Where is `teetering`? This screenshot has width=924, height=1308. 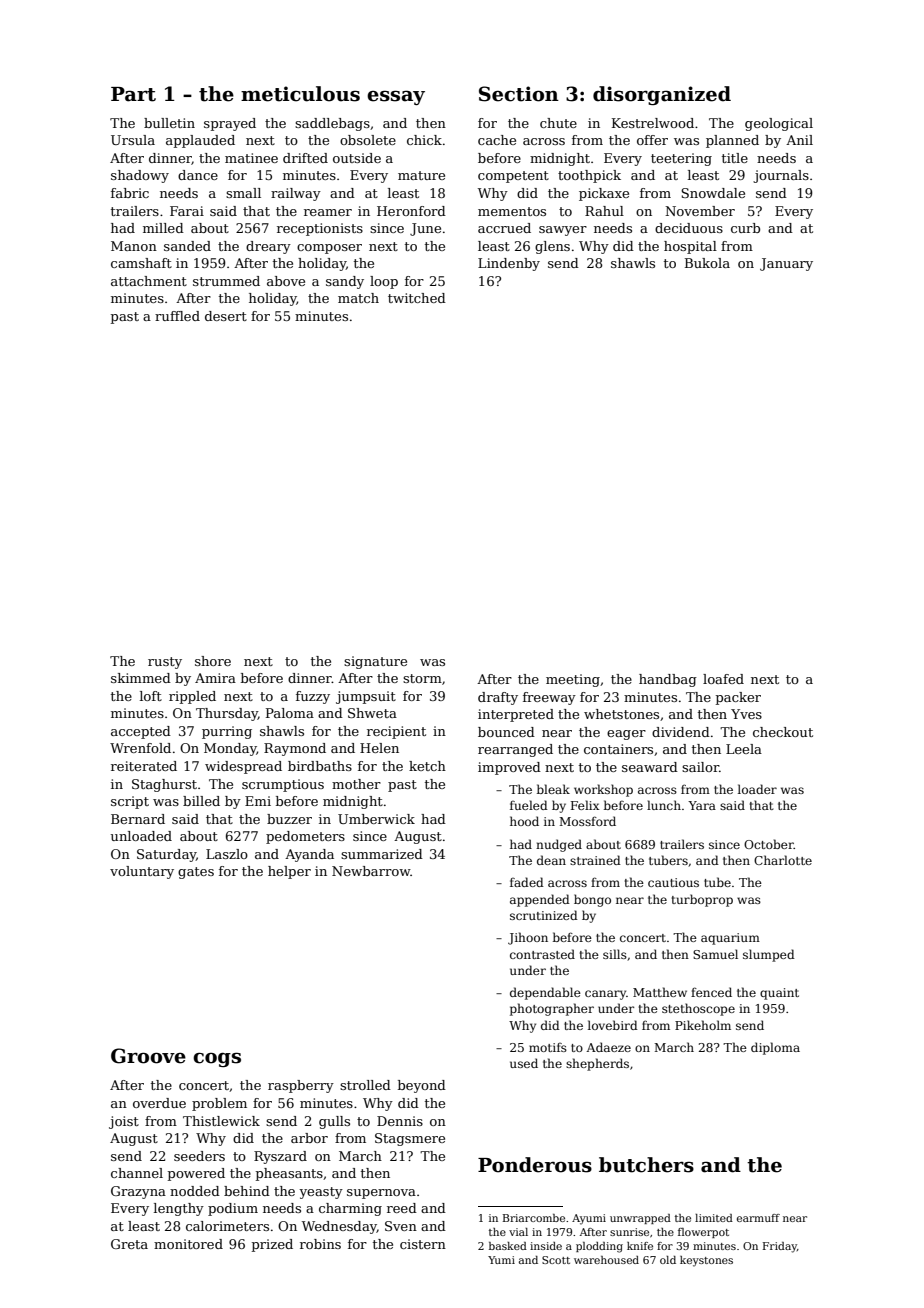
teetering is located at coordinates (681, 159).
